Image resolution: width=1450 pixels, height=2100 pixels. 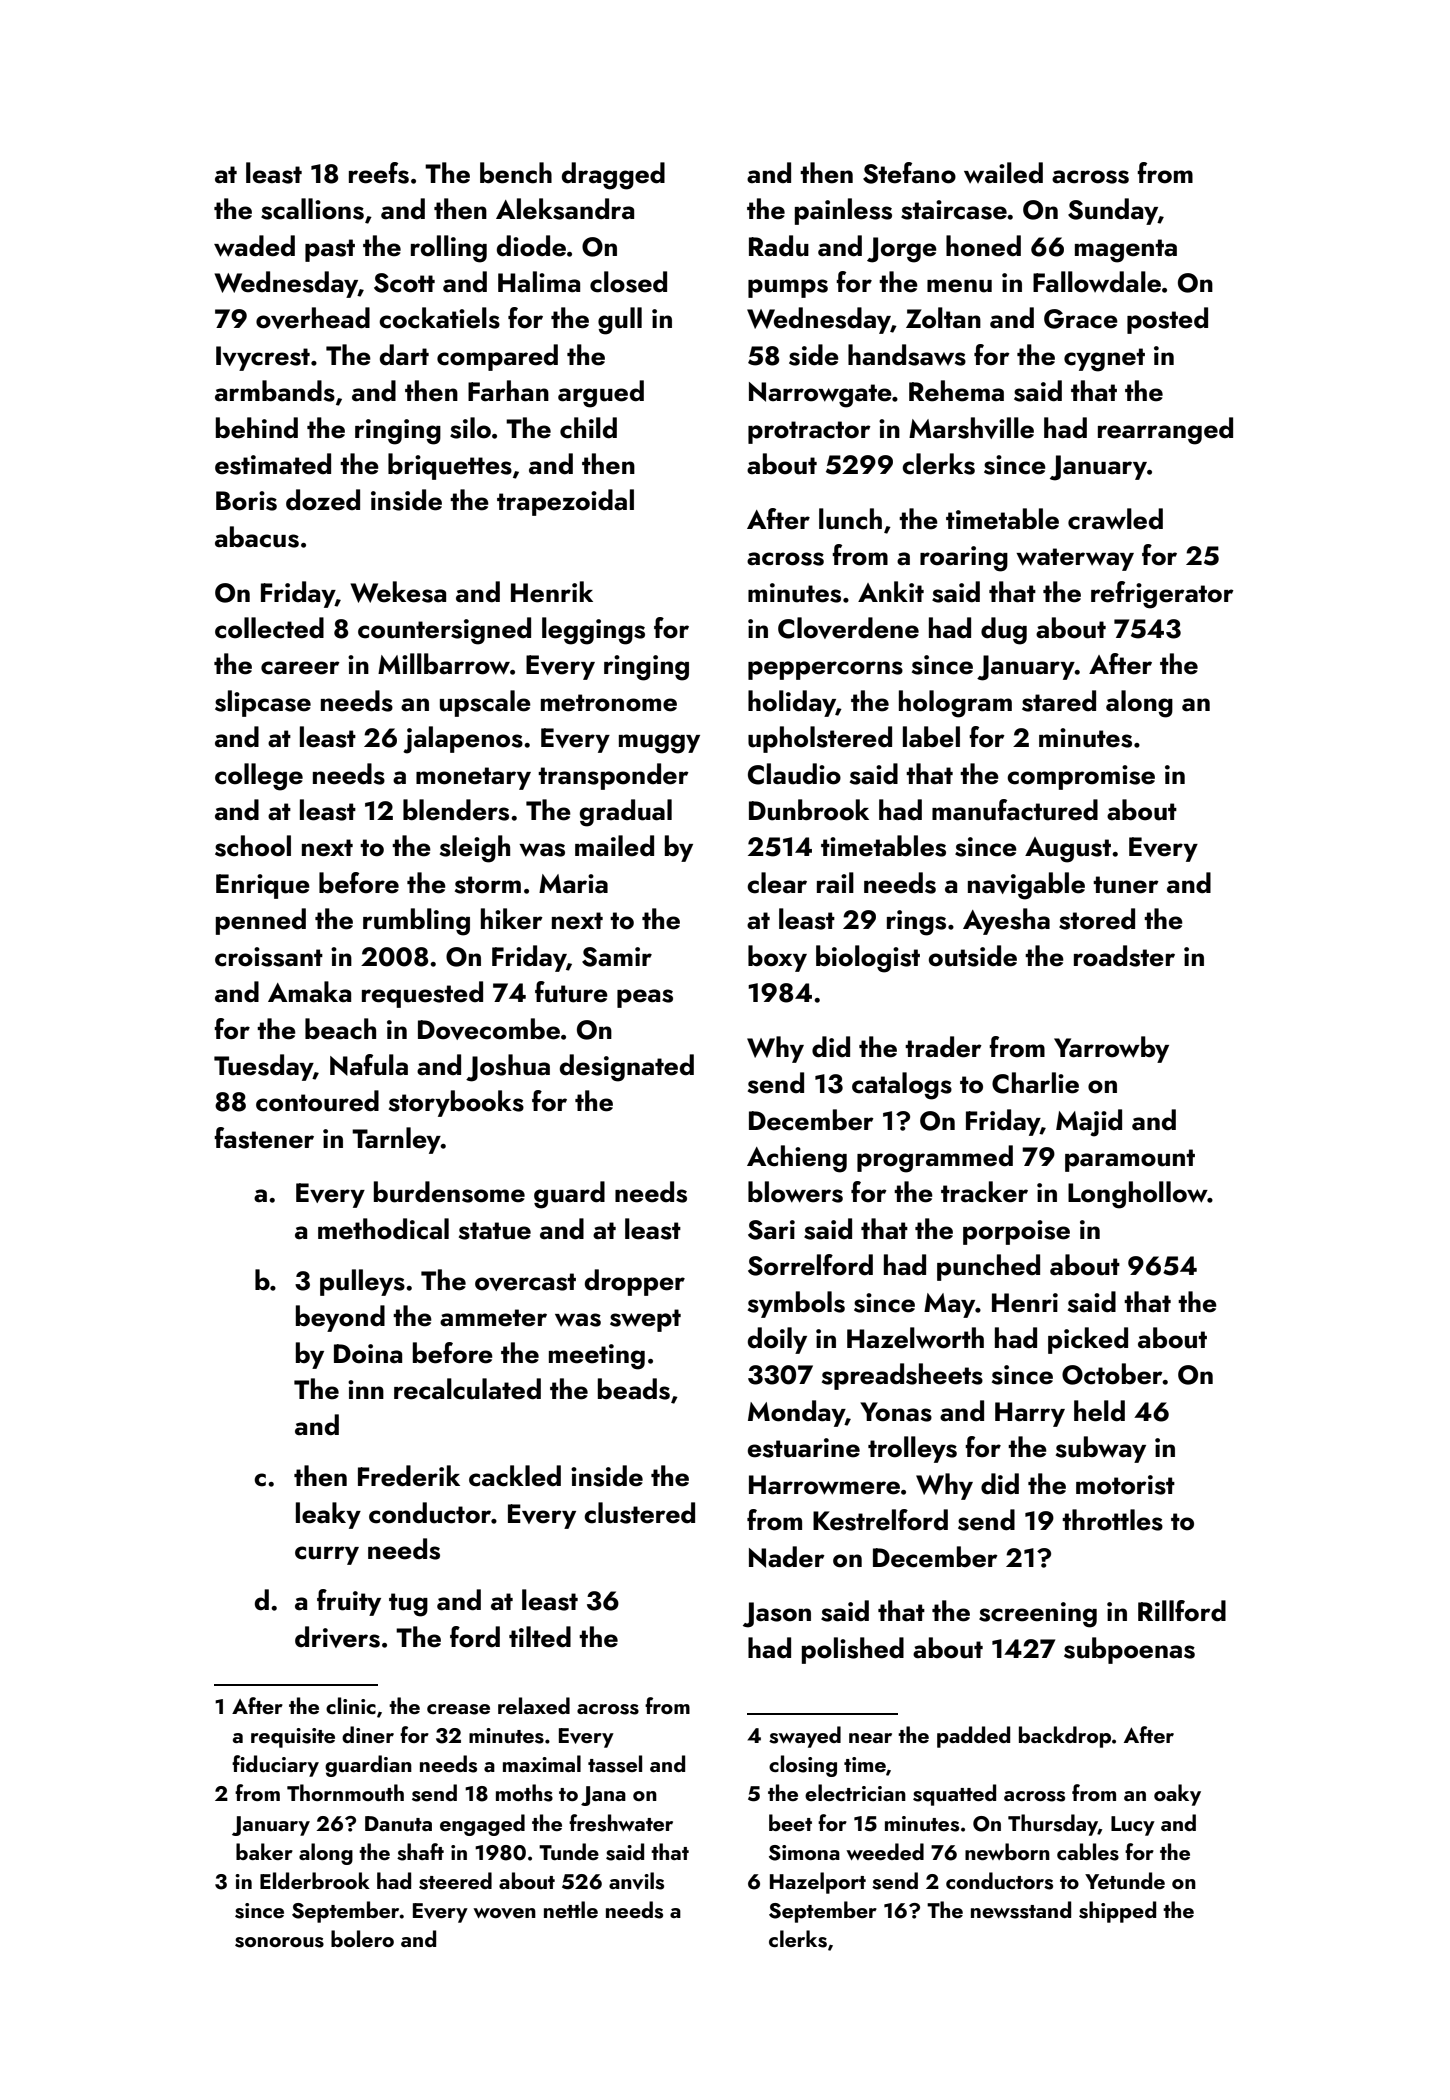 What do you see at coordinates (458, 1709) in the image?
I see `crease` at bounding box center [458, 1709].
